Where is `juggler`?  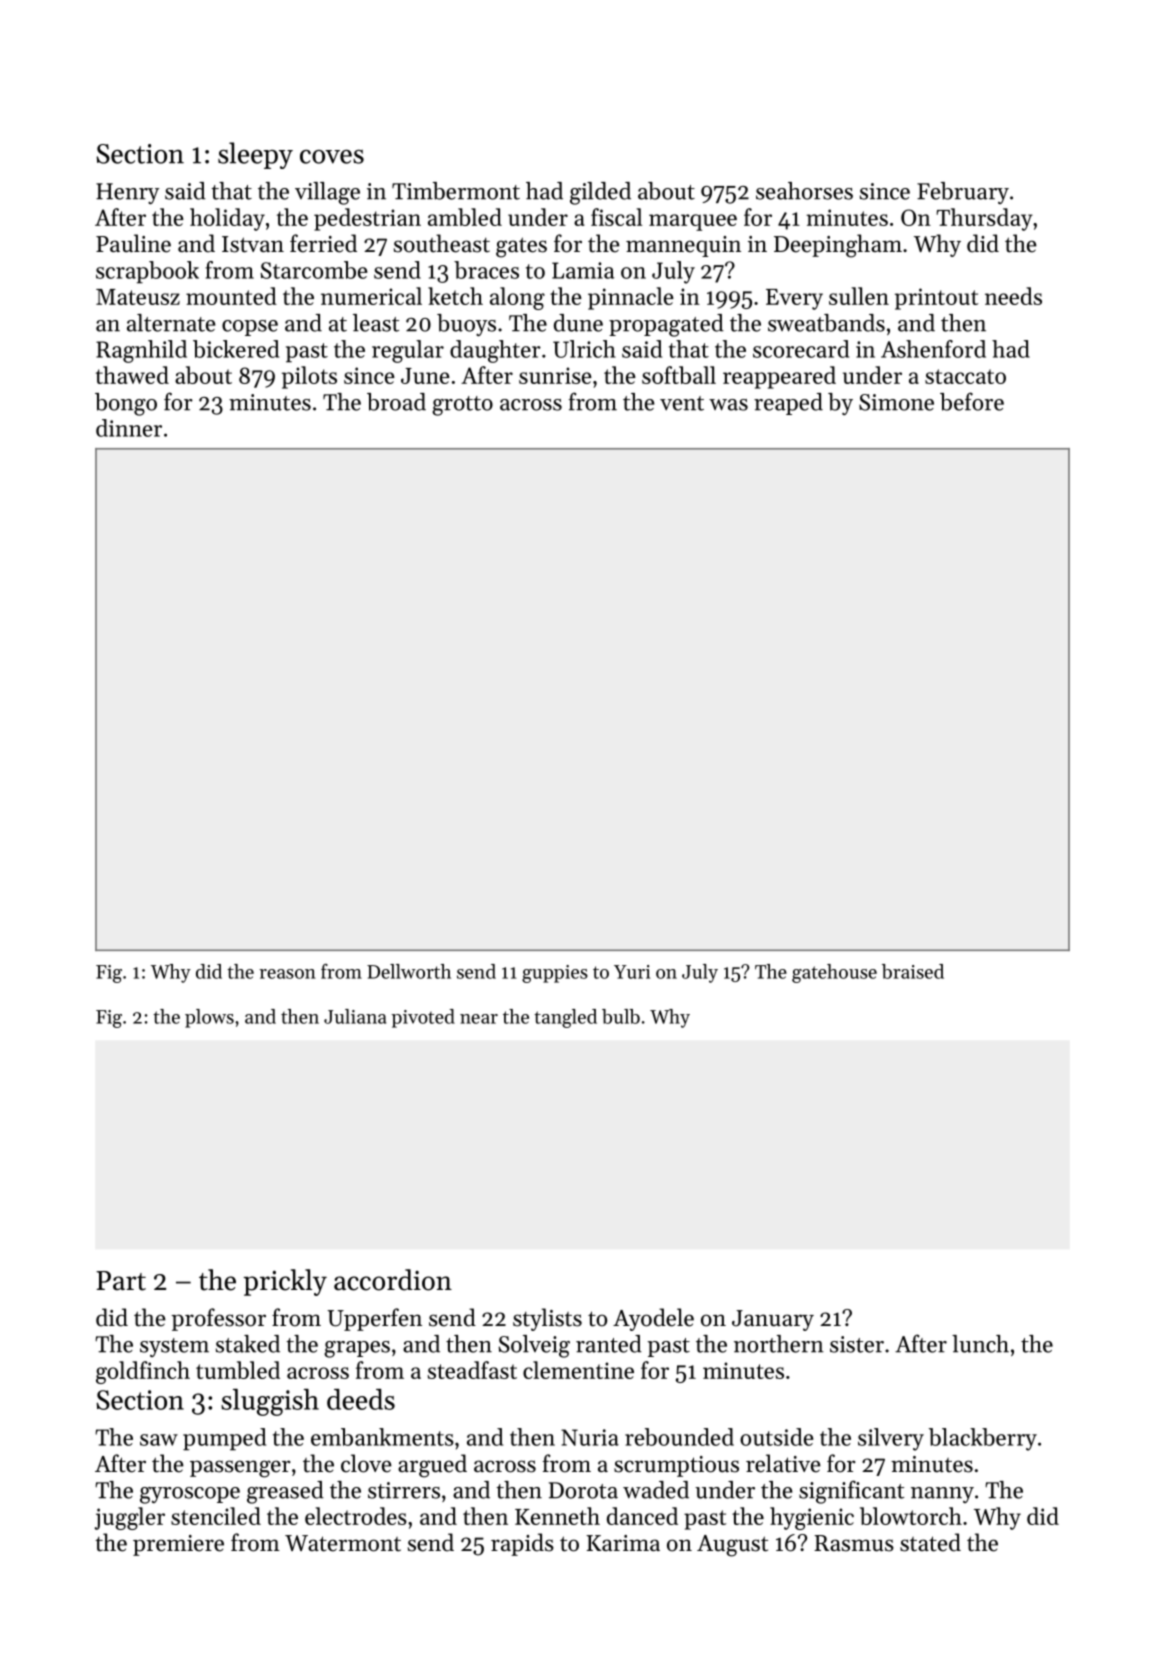
juggler is located at coordinates (129, 1518).
